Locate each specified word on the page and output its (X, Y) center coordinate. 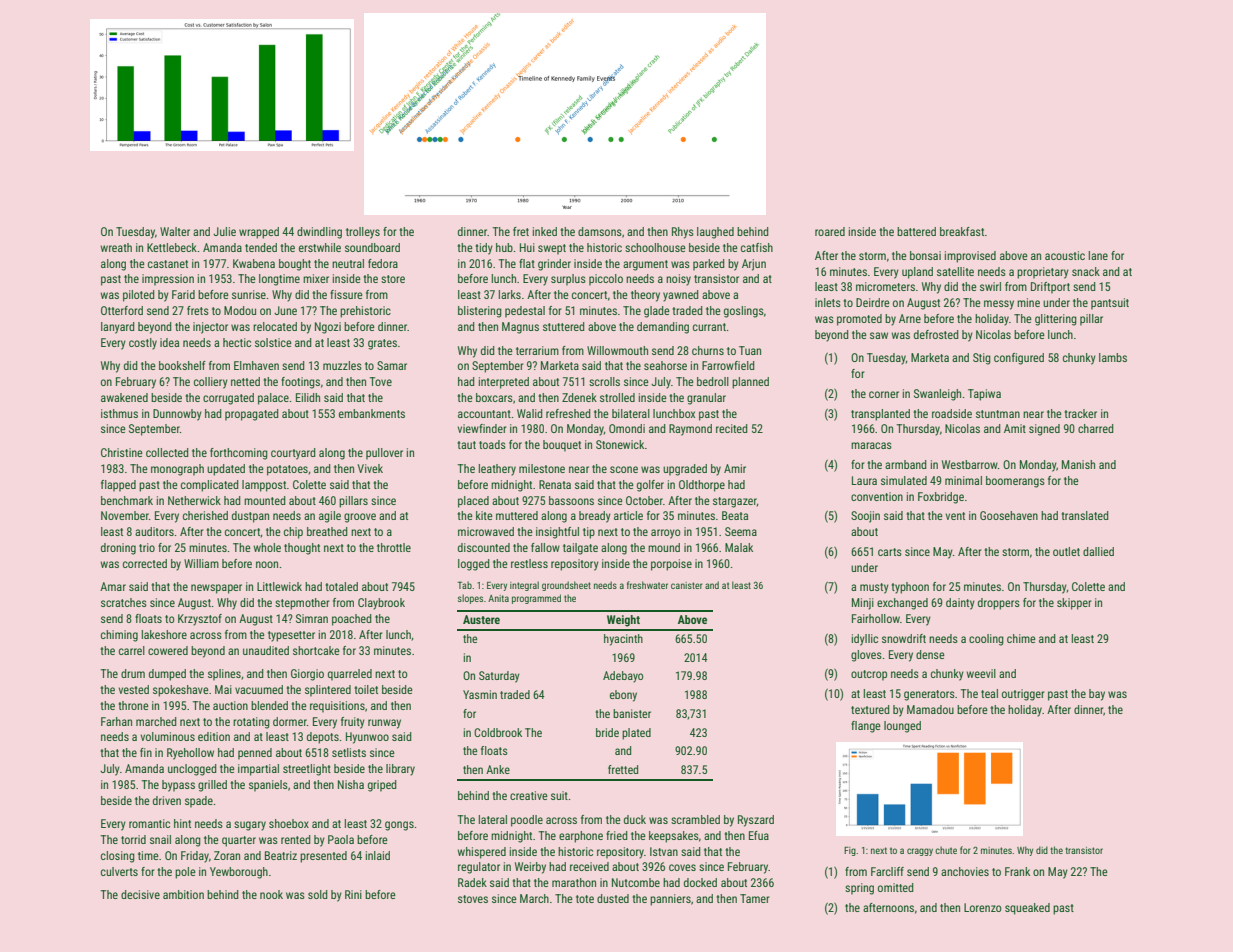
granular (706, 399)
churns (708, 350)
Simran (312, 618)
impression (168, 280)
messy (999, 305)
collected (167, 452)
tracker (1080, 413)
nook (271, 894)
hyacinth (623, 640)
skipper (1074, 604)
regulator (479, 868)
